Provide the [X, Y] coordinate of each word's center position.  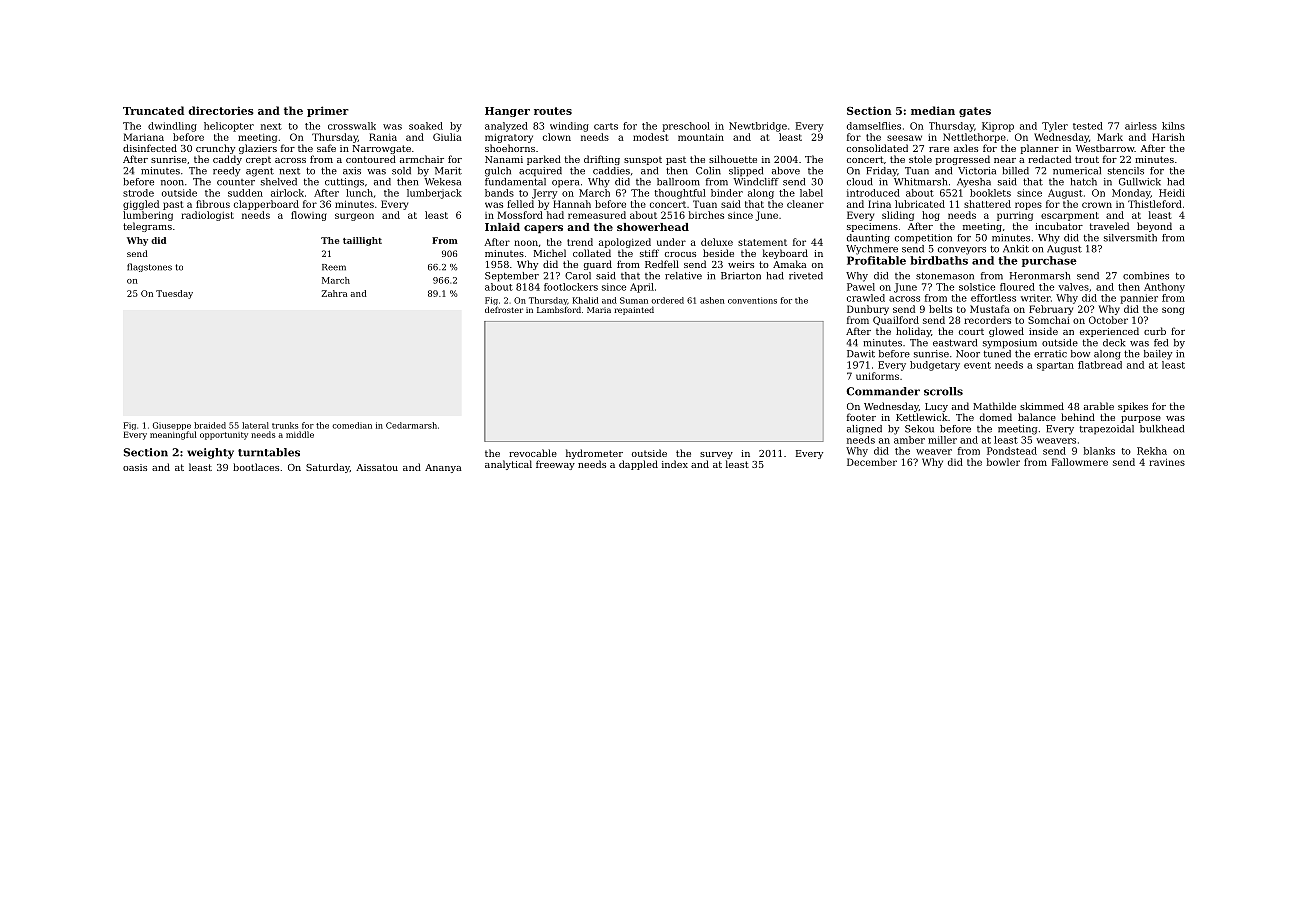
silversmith [1130, 238]
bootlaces [256, 467]
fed [1161, 343]
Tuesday [174, 294]
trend [580, 242]
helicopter [229, 127]
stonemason [945, 276]
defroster [504, 310]
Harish [1168, 137]
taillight [362, 241]
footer [861, 417]
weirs [741, 264]
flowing [309, 216]
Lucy [936, 407]
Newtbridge [758, 127]
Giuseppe [172, 426]
